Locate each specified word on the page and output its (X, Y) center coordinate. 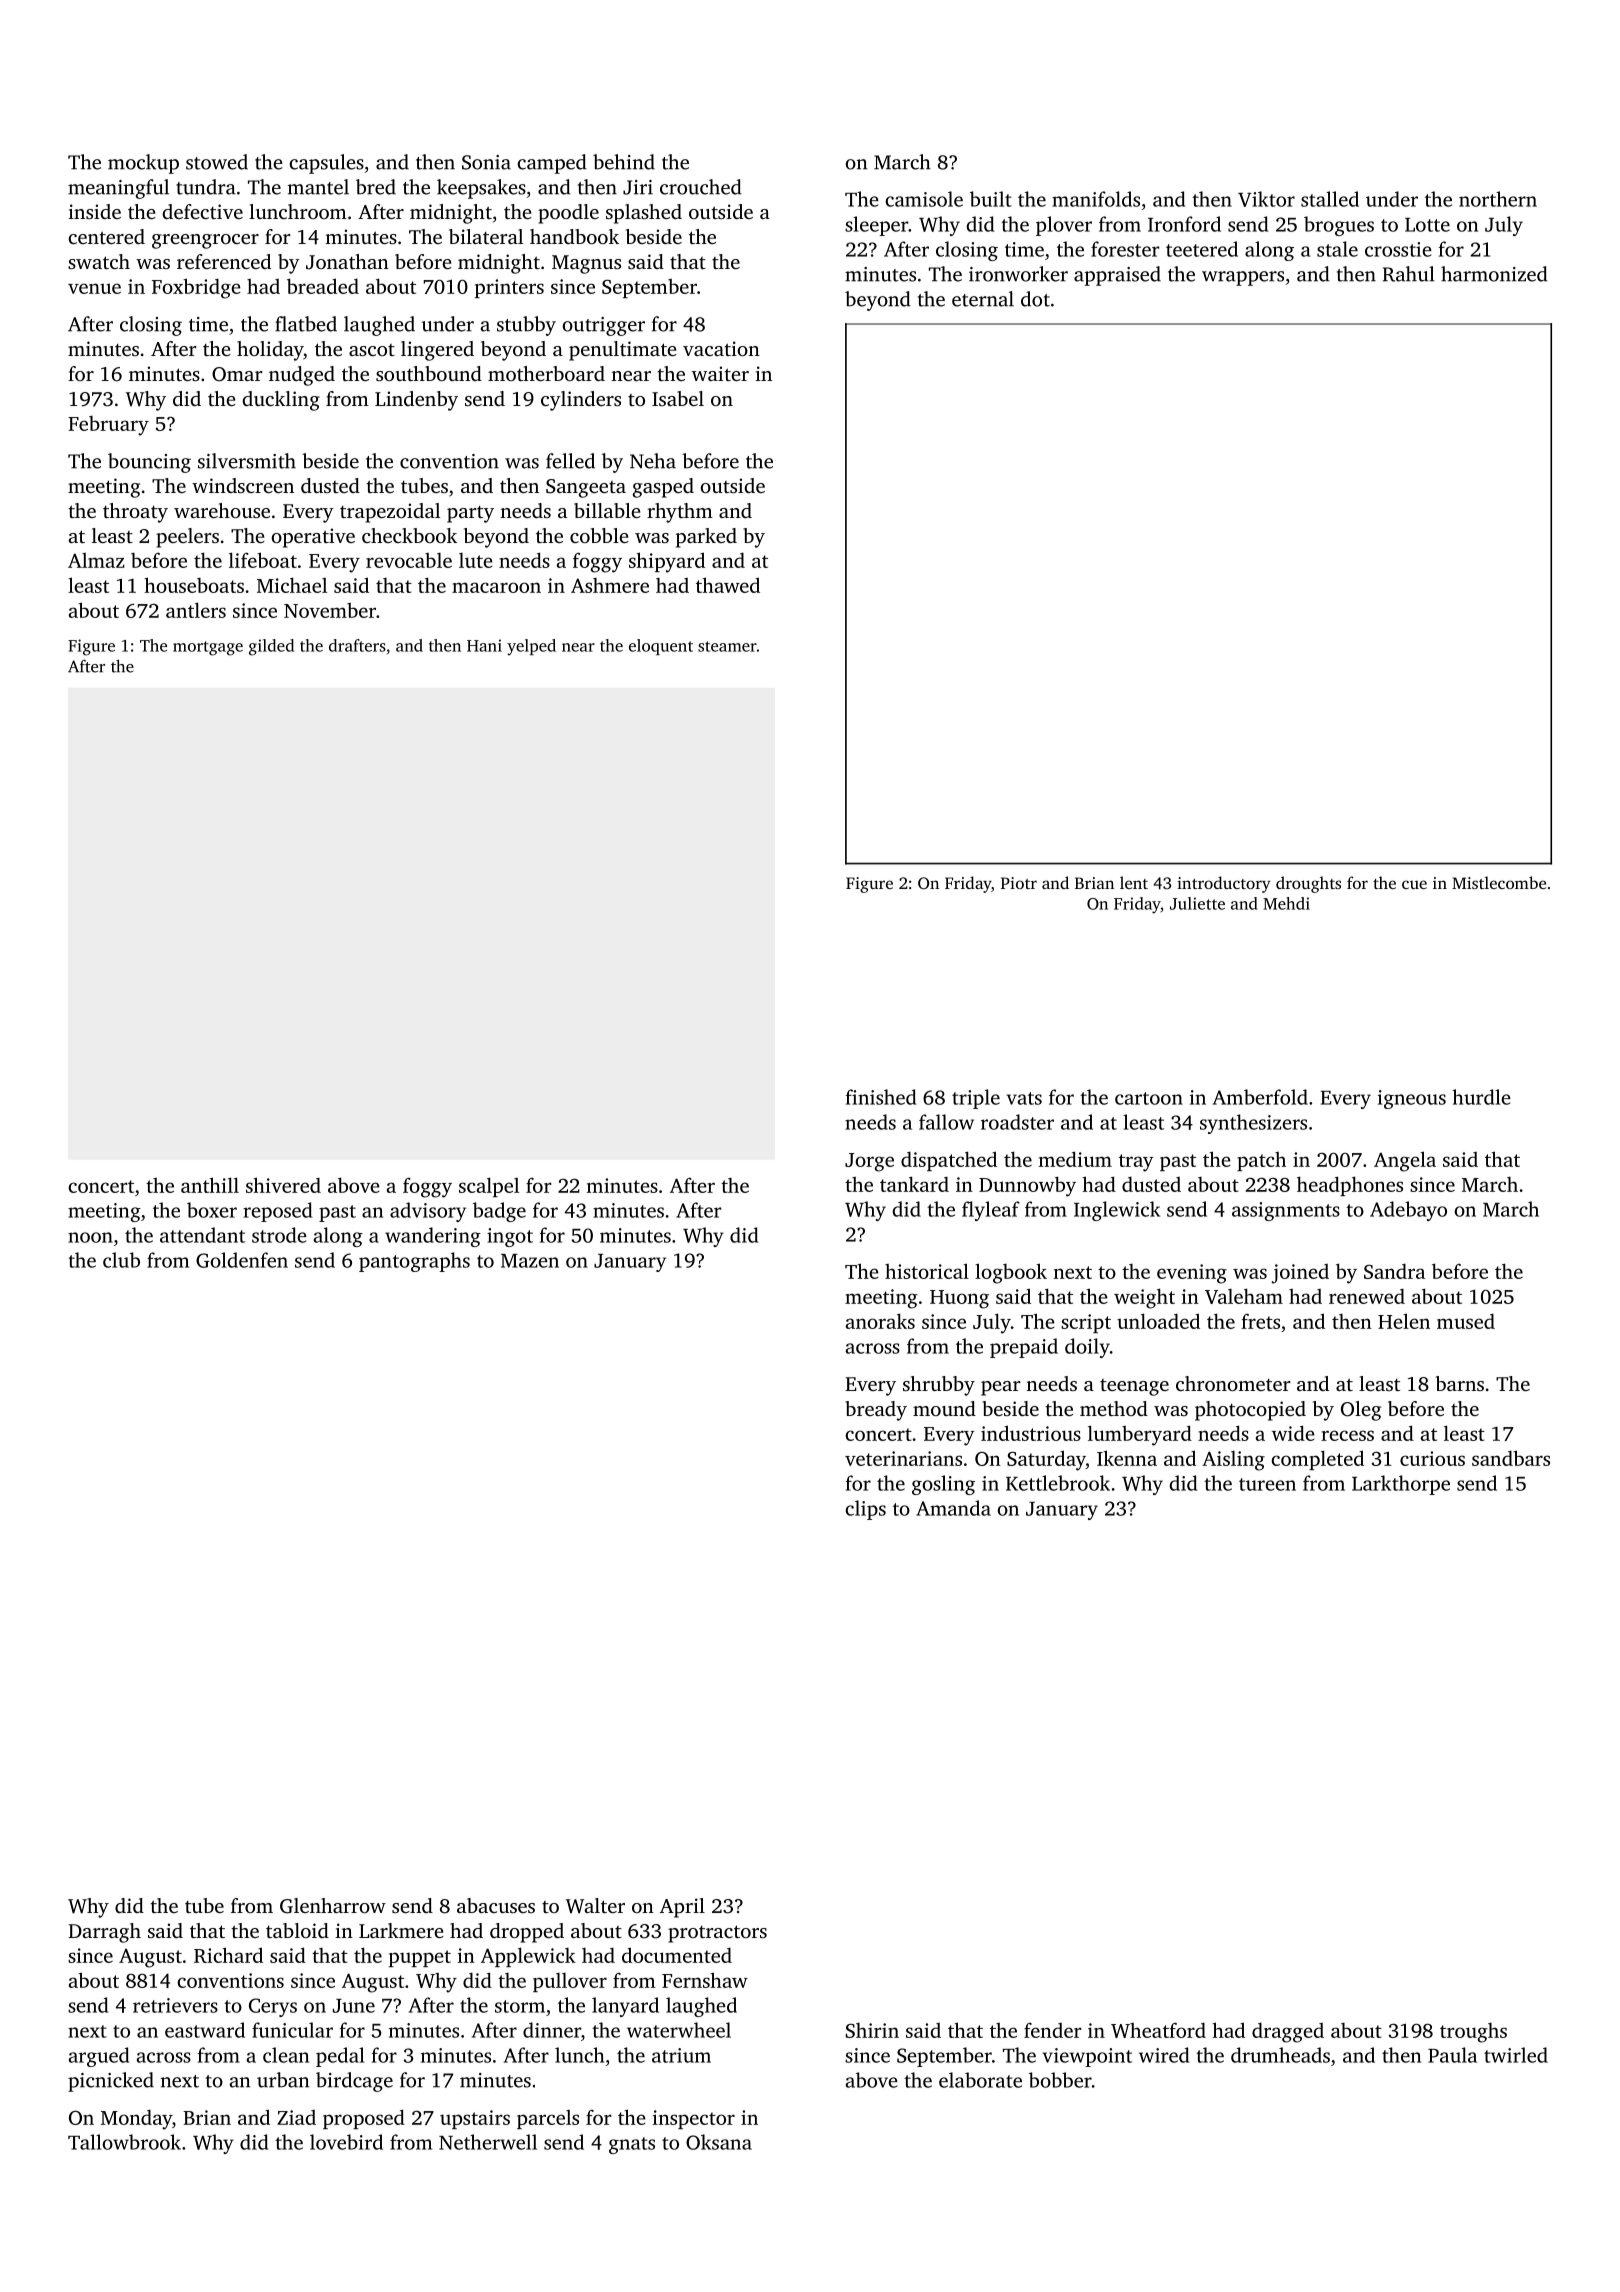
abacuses (496, 1905)
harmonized (1494, 274)
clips (865, 1510)
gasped (663, 488)
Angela (1405, 1161)
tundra (206, 187)
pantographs (414, 1262)
